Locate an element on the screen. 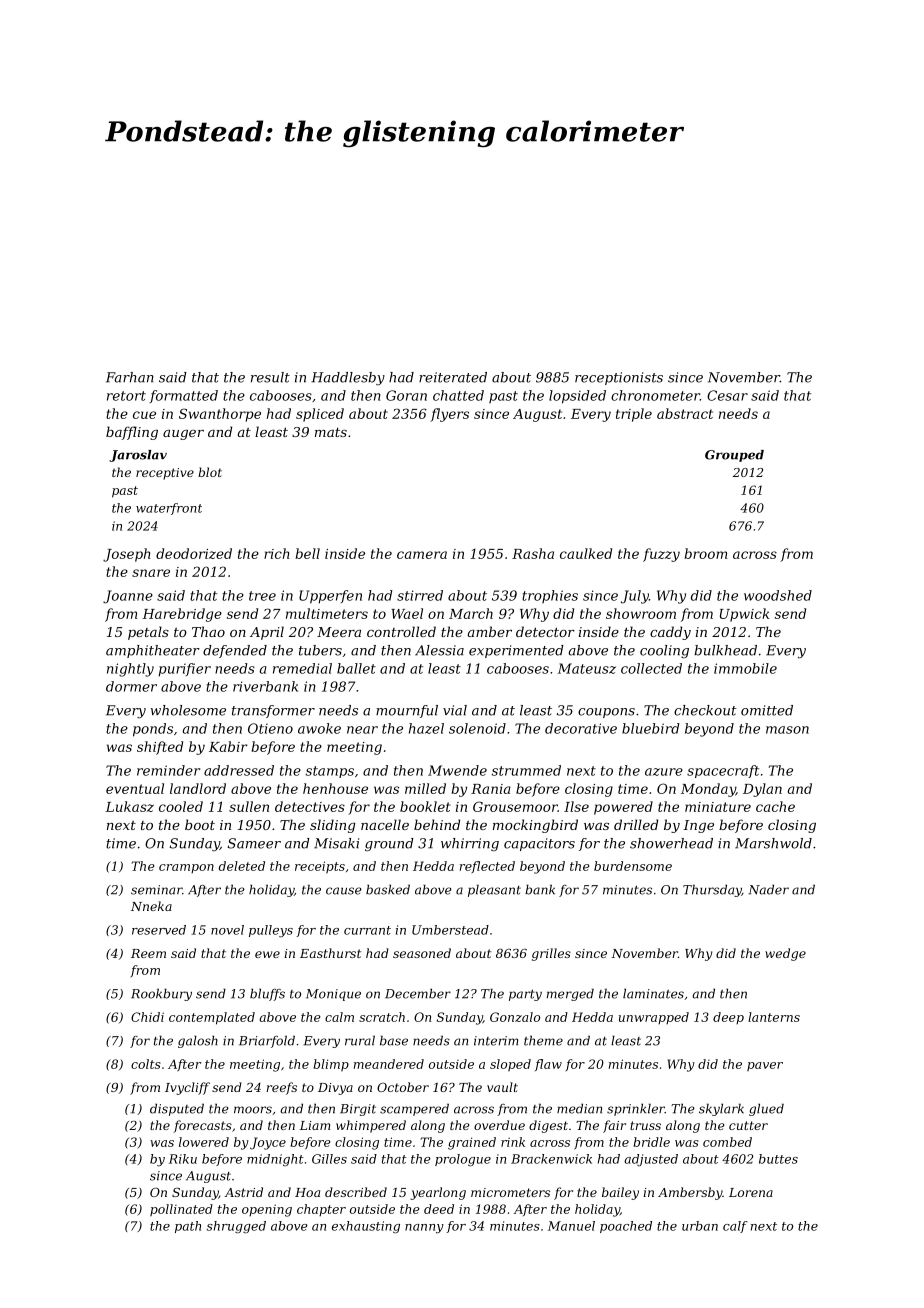 This screenshot has height=1308, width=924. purifier is located at coordinates (184, 670).
